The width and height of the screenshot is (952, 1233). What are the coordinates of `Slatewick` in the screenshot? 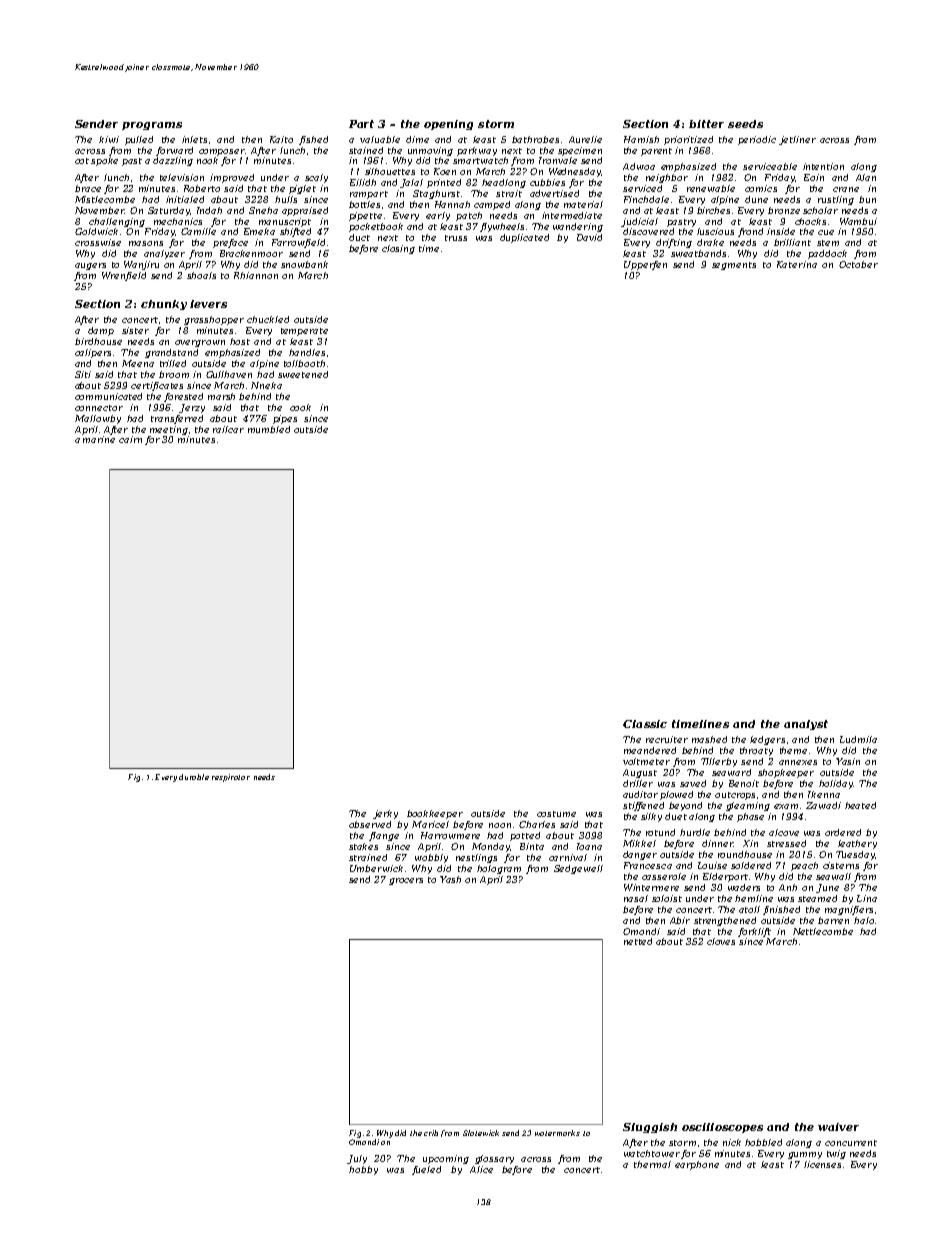 It's located at (481, 1133).
